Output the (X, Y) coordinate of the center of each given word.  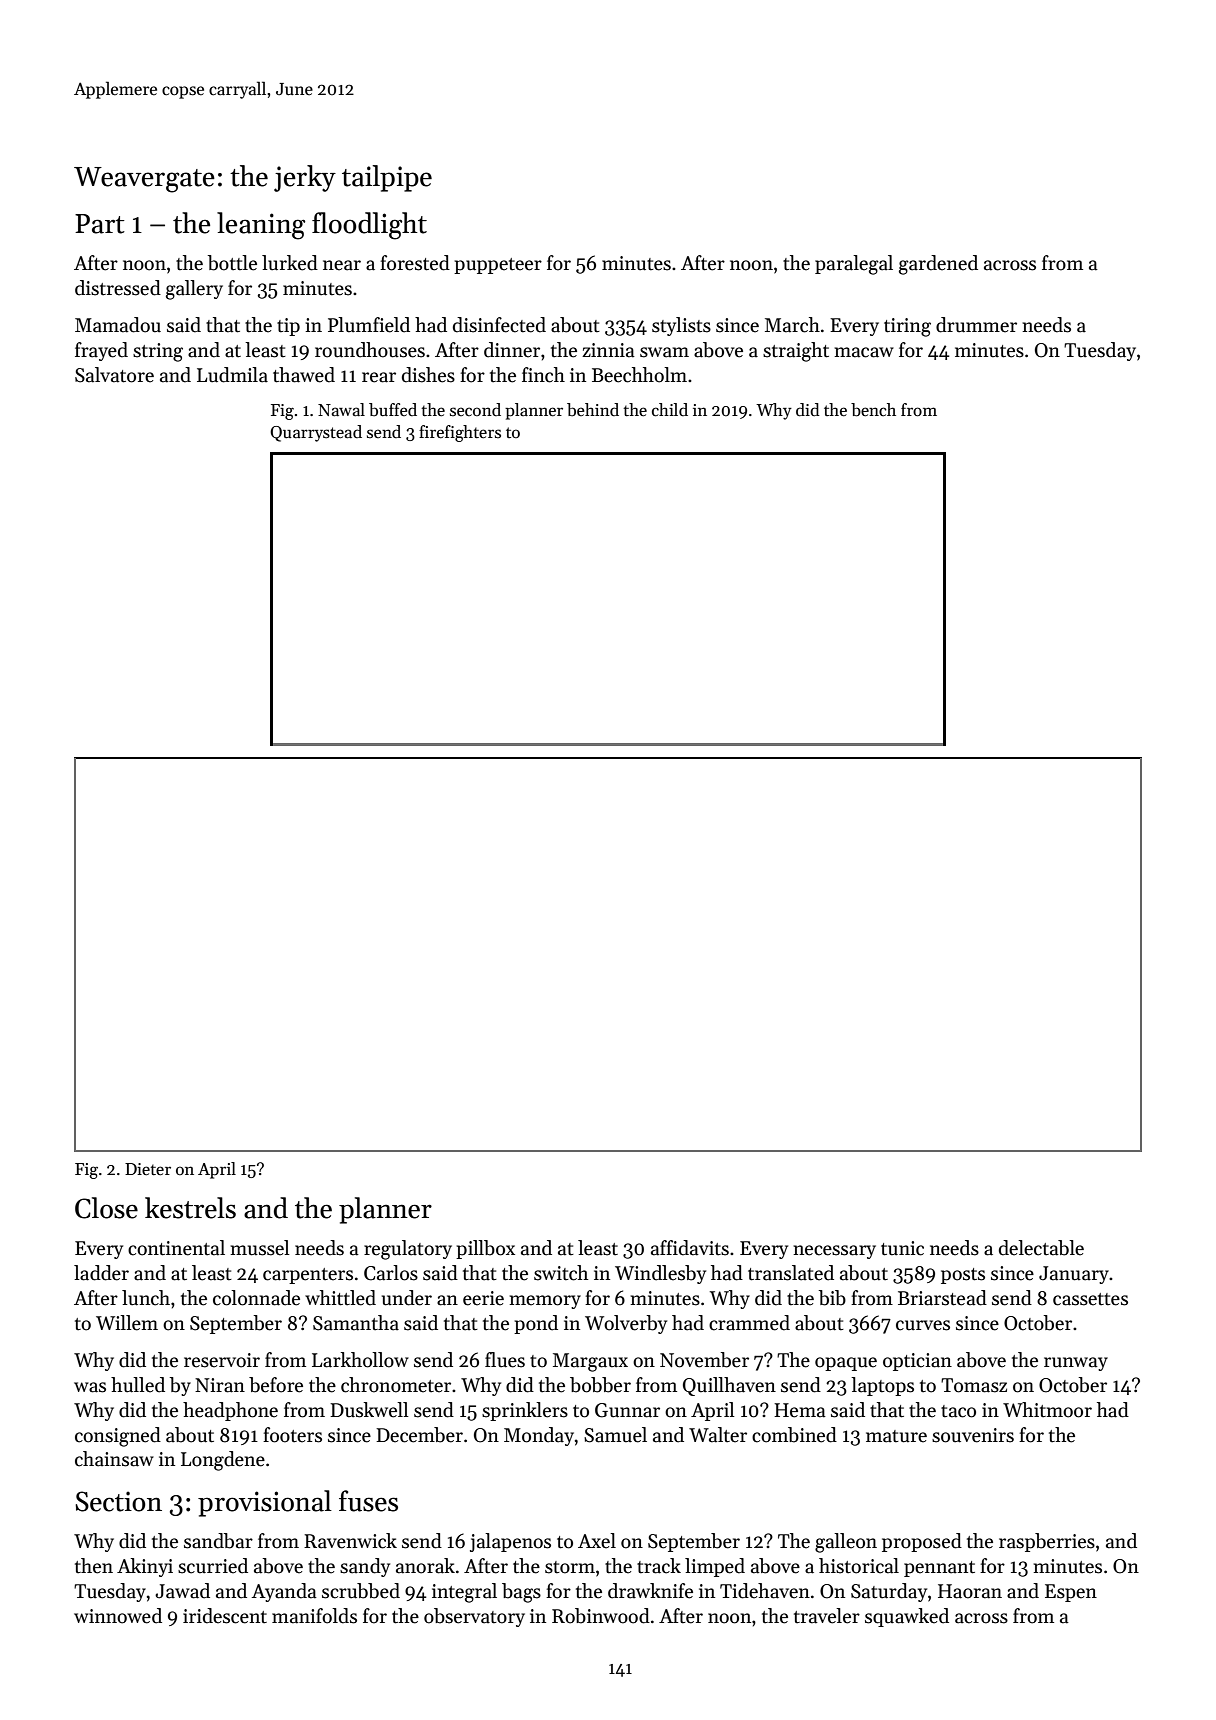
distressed (118, 288)
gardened (938, 265)
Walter (718, 1435)
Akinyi (145, 1567)
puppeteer (498, 266)
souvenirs (973, 1435)
